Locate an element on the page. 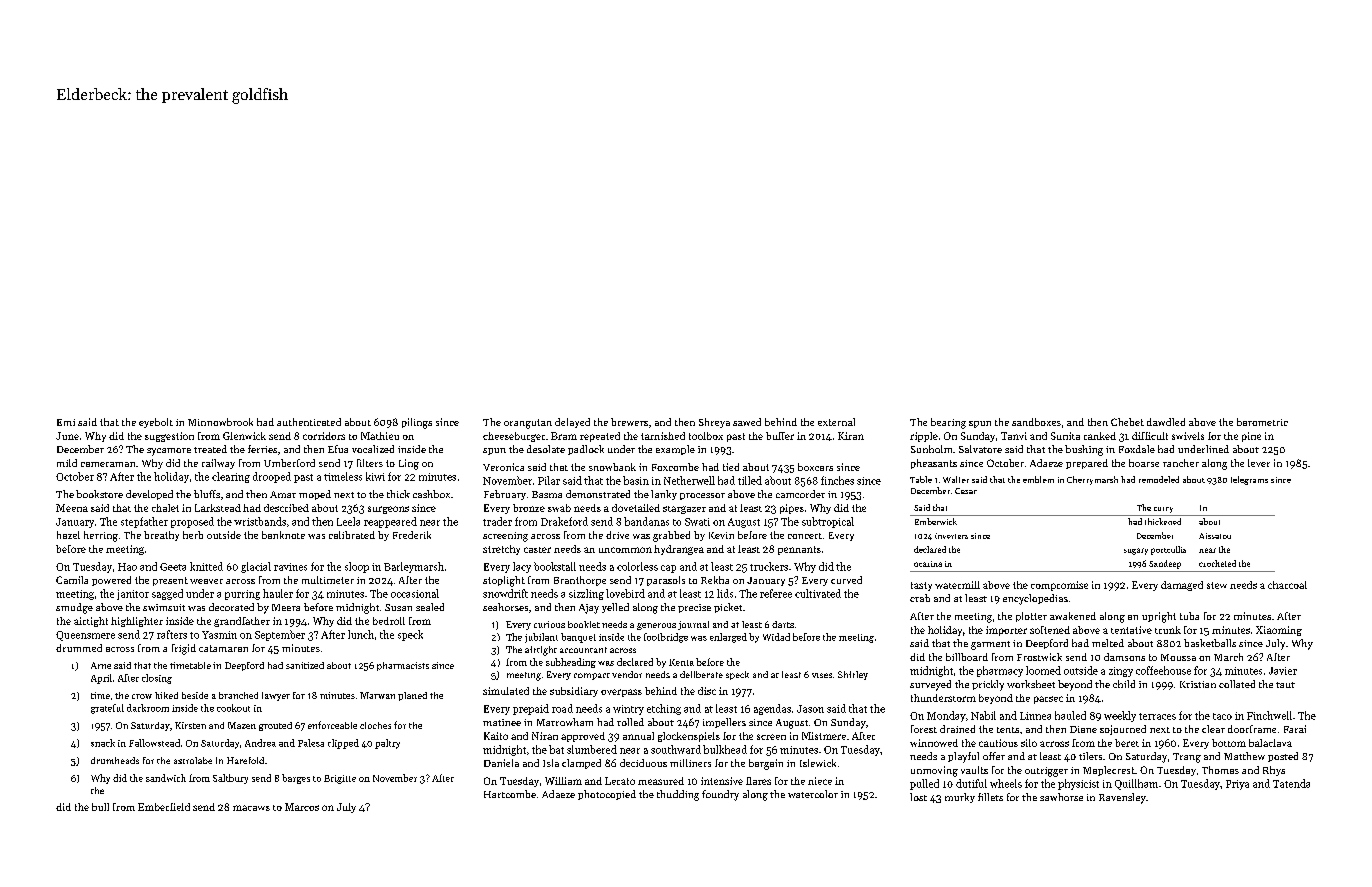 The width and height of the image is (1372, 887). Minnowbrook is located at coordinates (220, 422).
